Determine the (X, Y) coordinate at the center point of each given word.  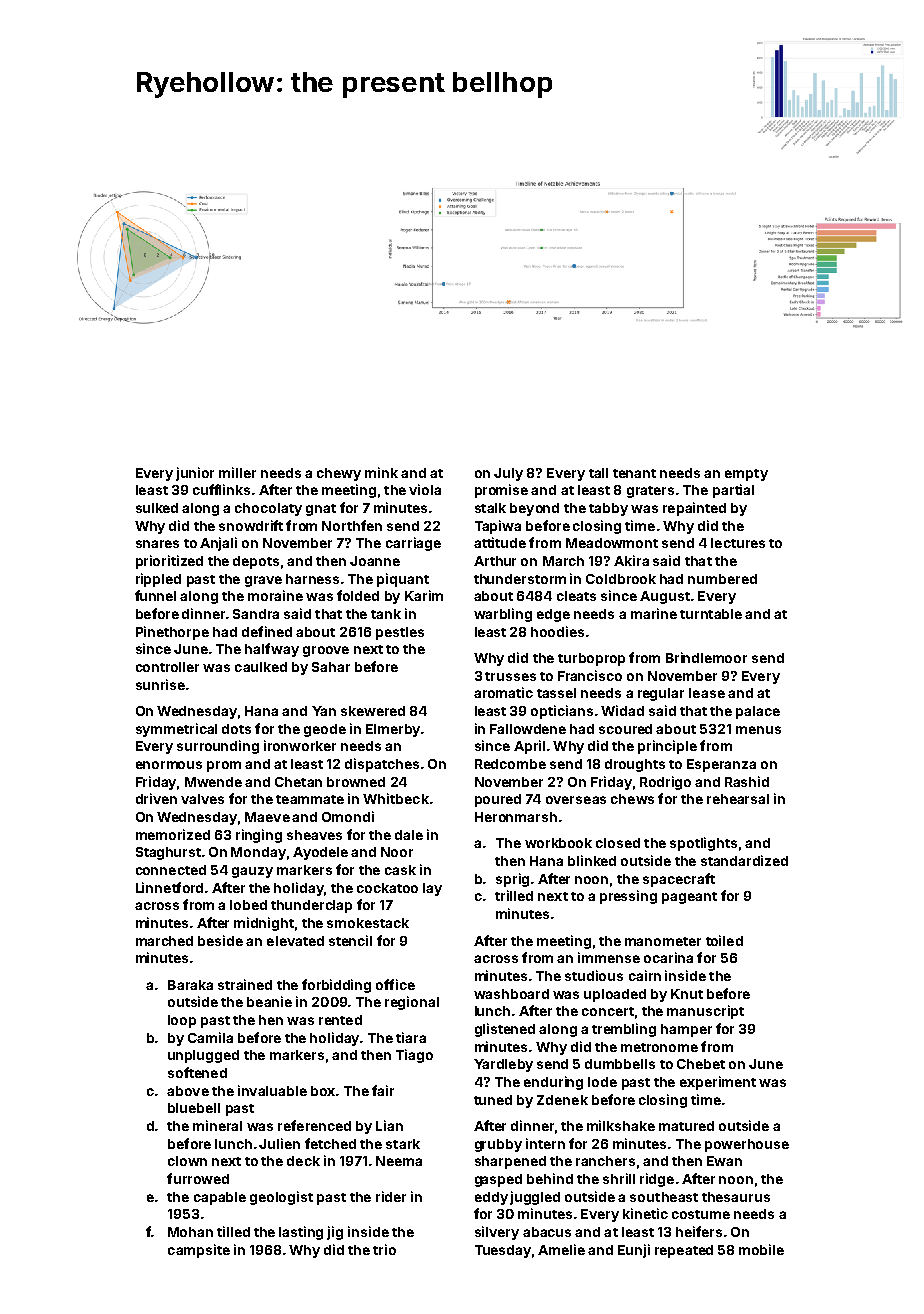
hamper (686, 1030)
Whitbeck (396, 798)
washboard (511, 994)
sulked (157, 508)
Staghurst (168, 853)
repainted (694, 509)
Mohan (190, 1232)
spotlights (703, 844)
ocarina (668, 957)
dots (236, 729)
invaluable (272, 1090)
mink (381, 472)
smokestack (368, 923)
